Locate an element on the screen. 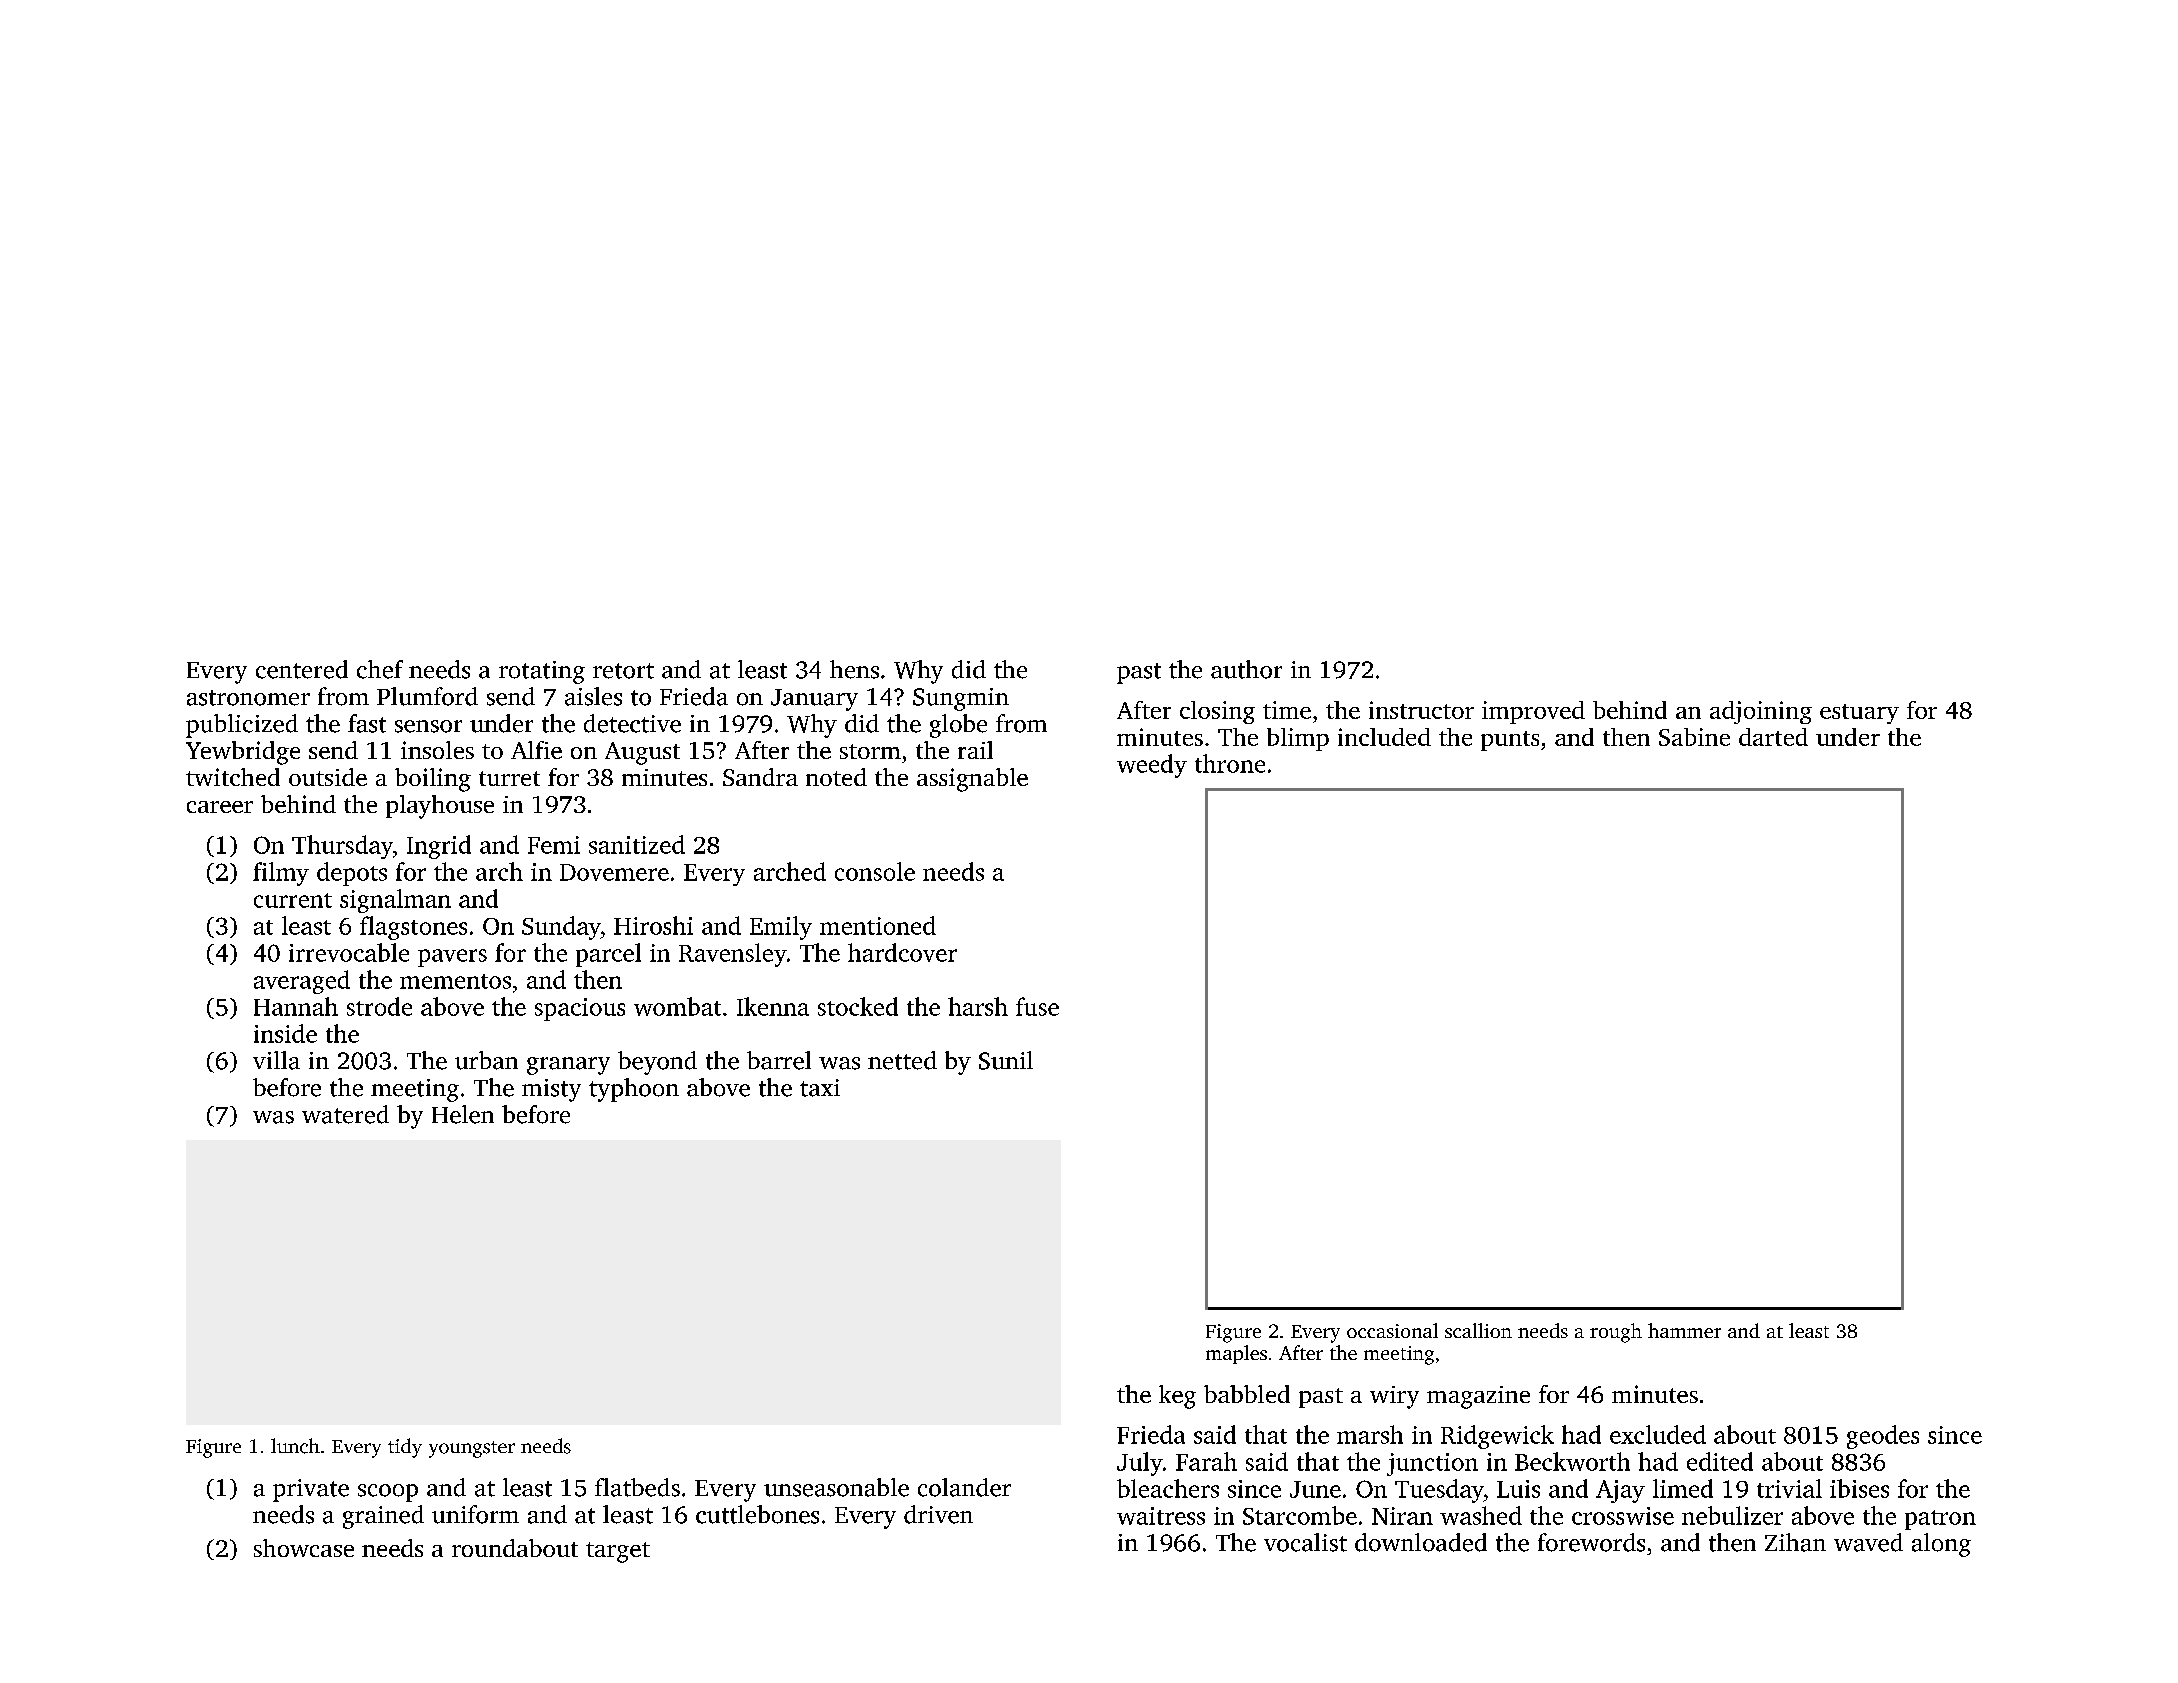  private is located at coordinates (311, 1490).
